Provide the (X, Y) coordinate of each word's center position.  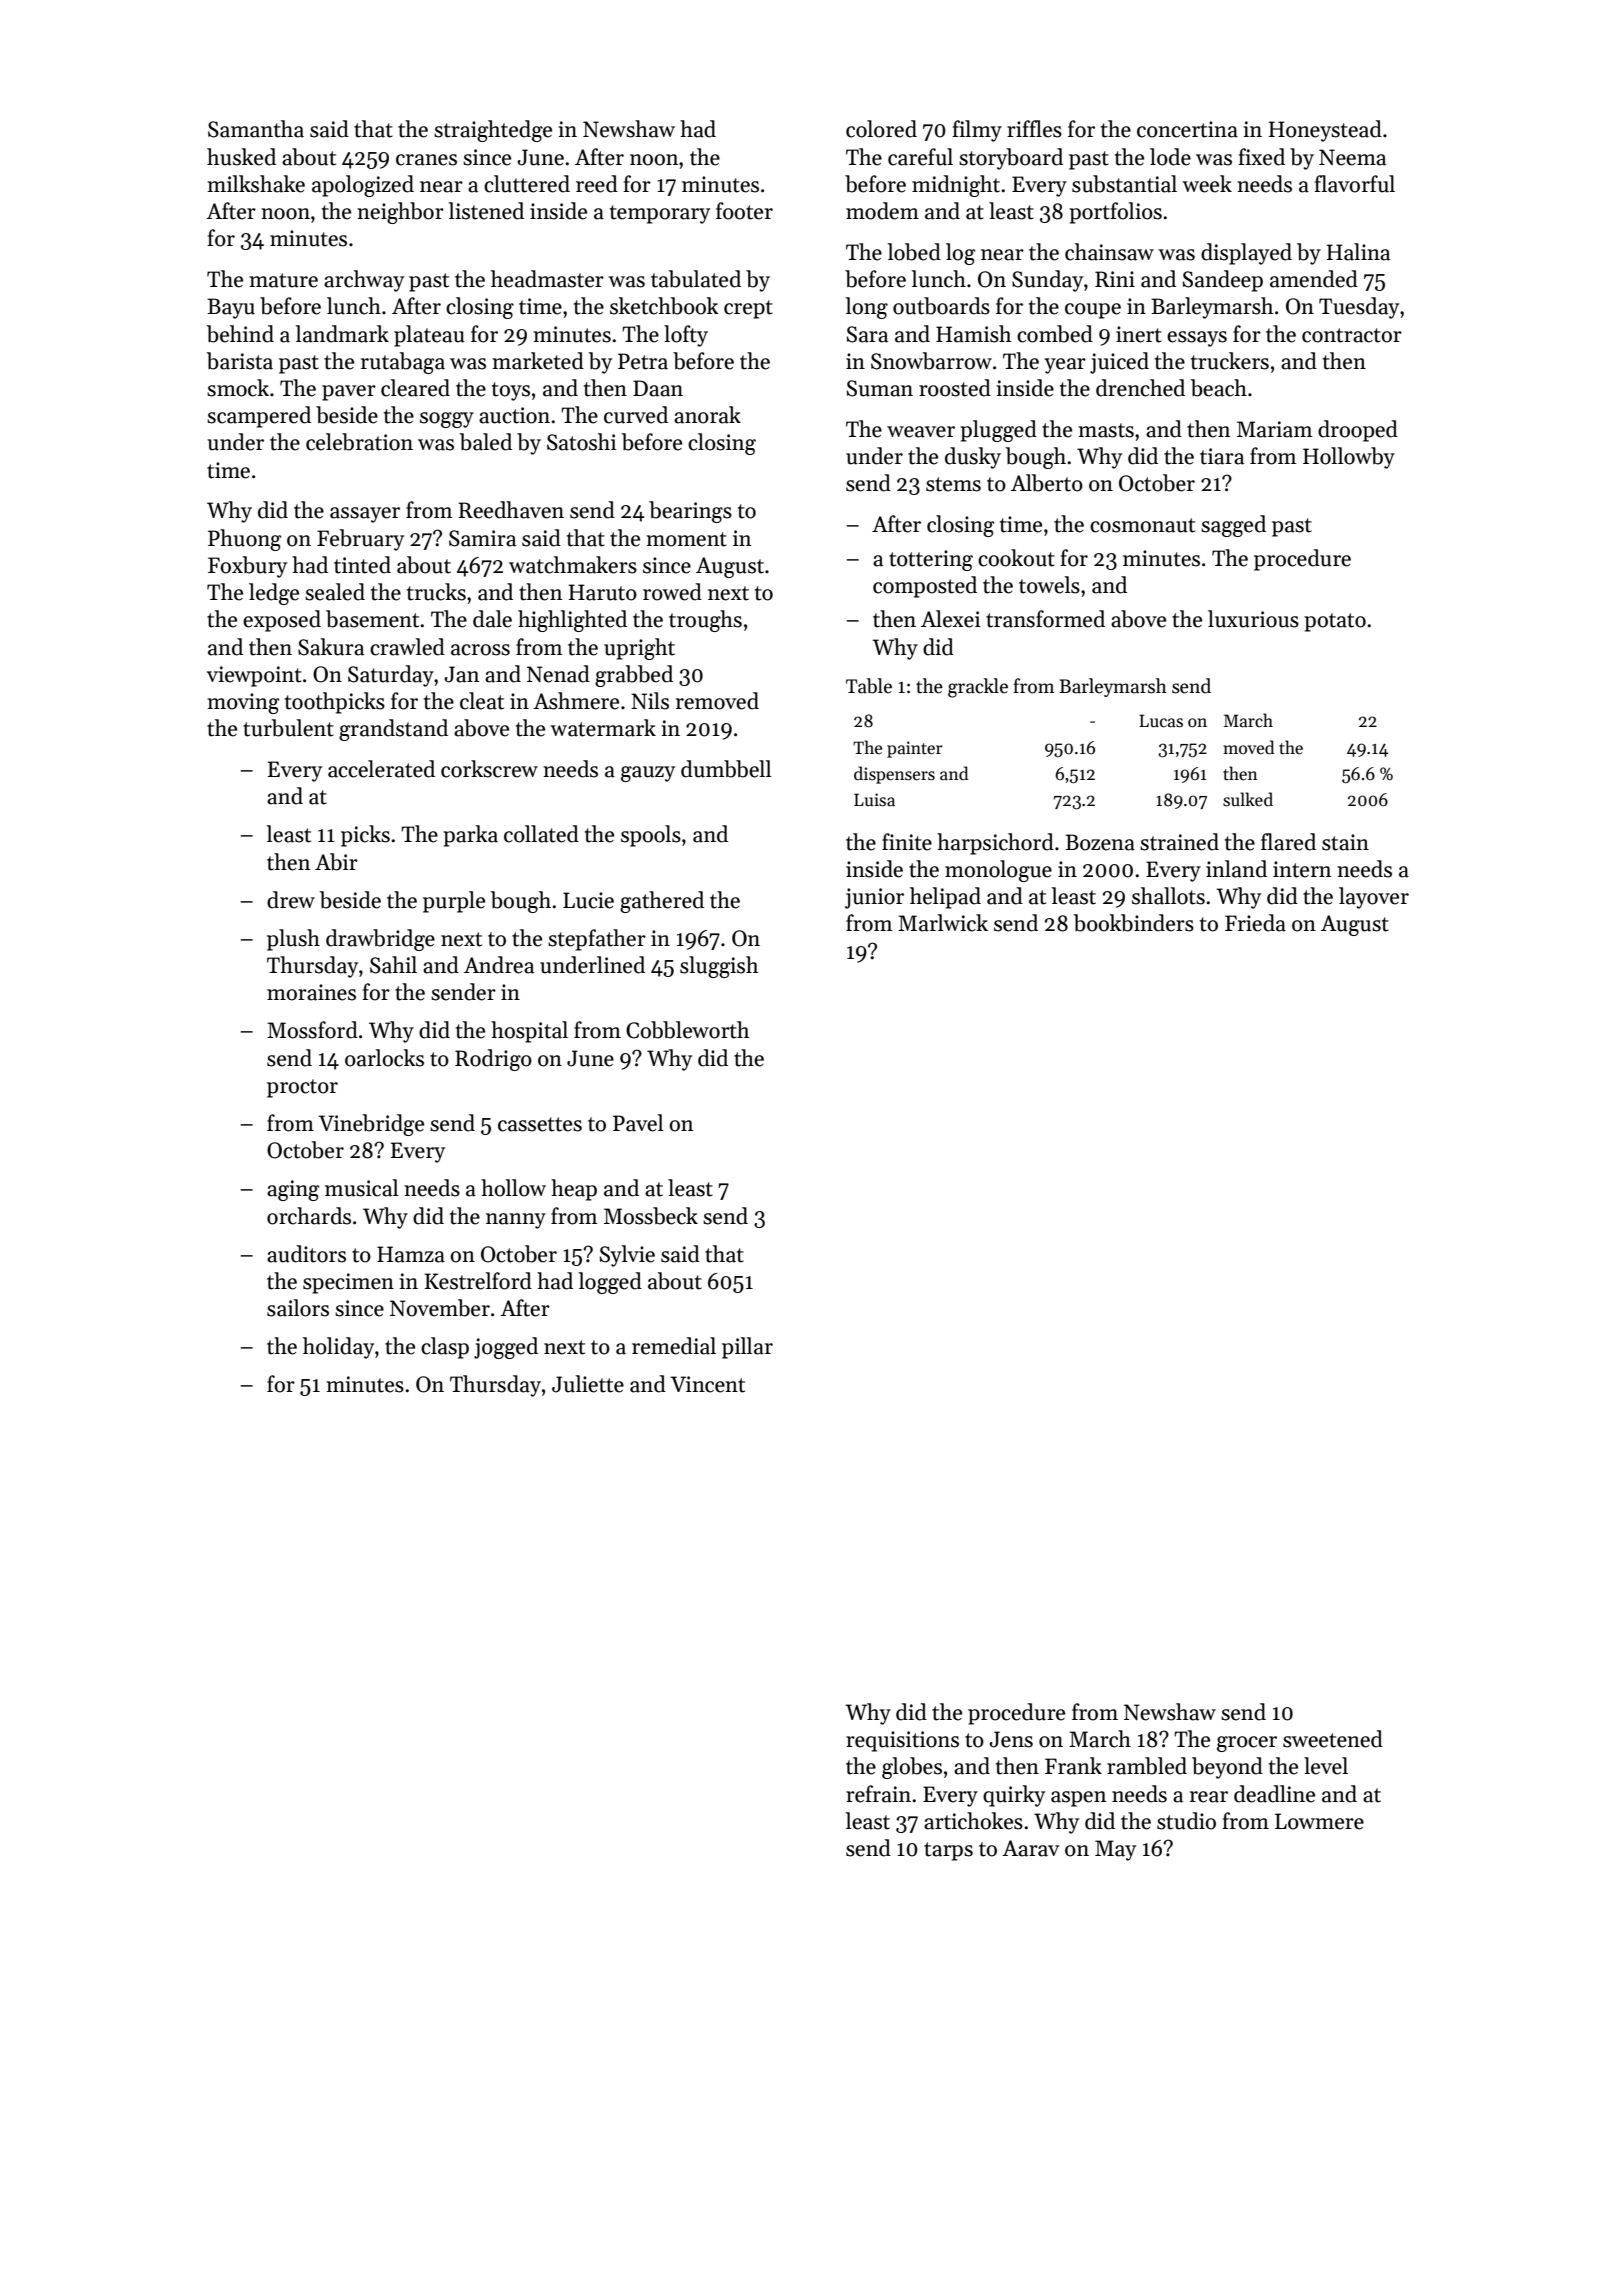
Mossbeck (651, 1216)
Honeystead (1325, 131)
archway (364, 281)
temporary (660, 214)
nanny (516, 1221)
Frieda (1255, 923)
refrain (878, 1794)
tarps (948, 1851)
